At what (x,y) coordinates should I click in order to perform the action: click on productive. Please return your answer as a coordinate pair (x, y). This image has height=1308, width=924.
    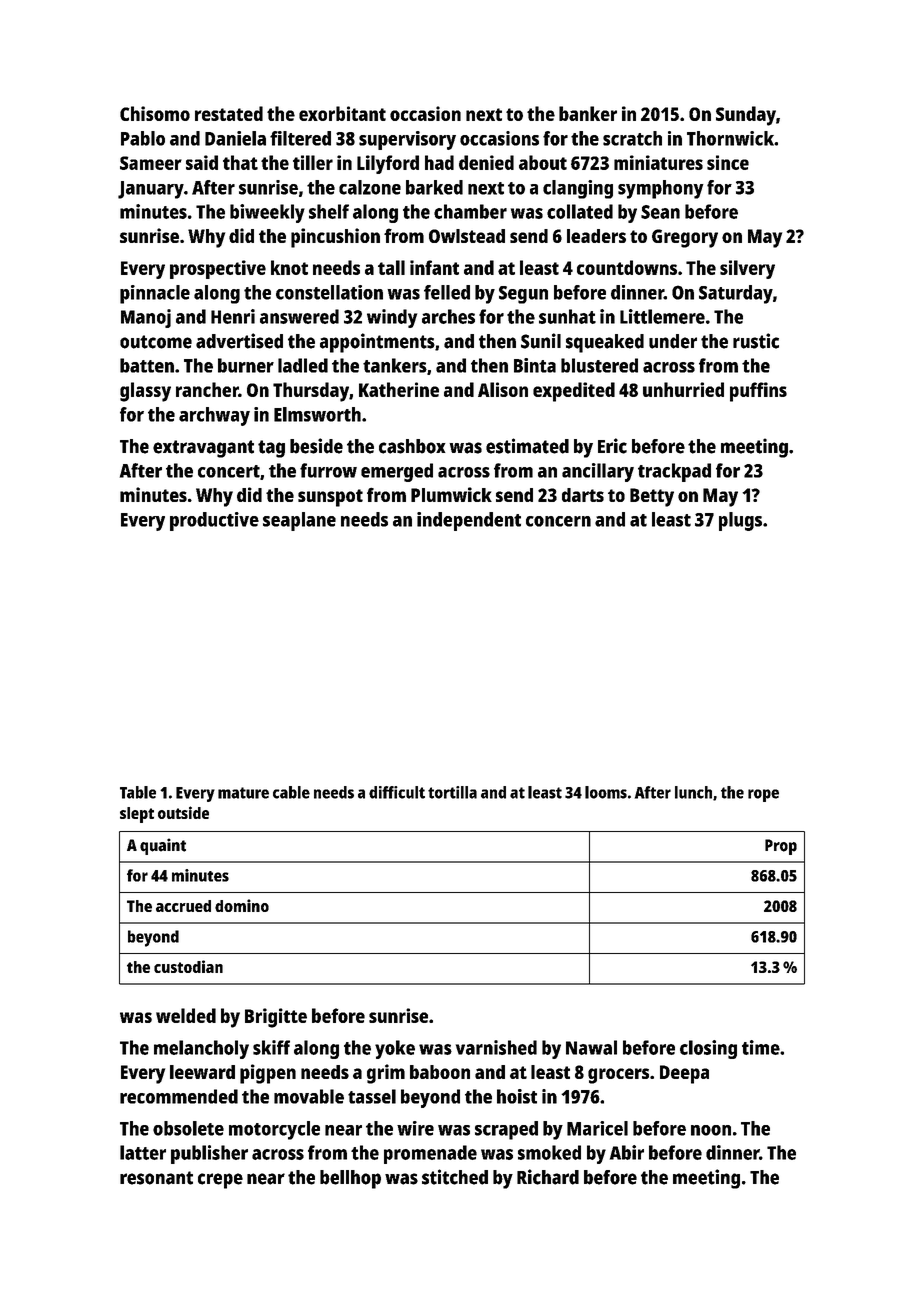
    Looking at the image, I should click on (214, 521).
